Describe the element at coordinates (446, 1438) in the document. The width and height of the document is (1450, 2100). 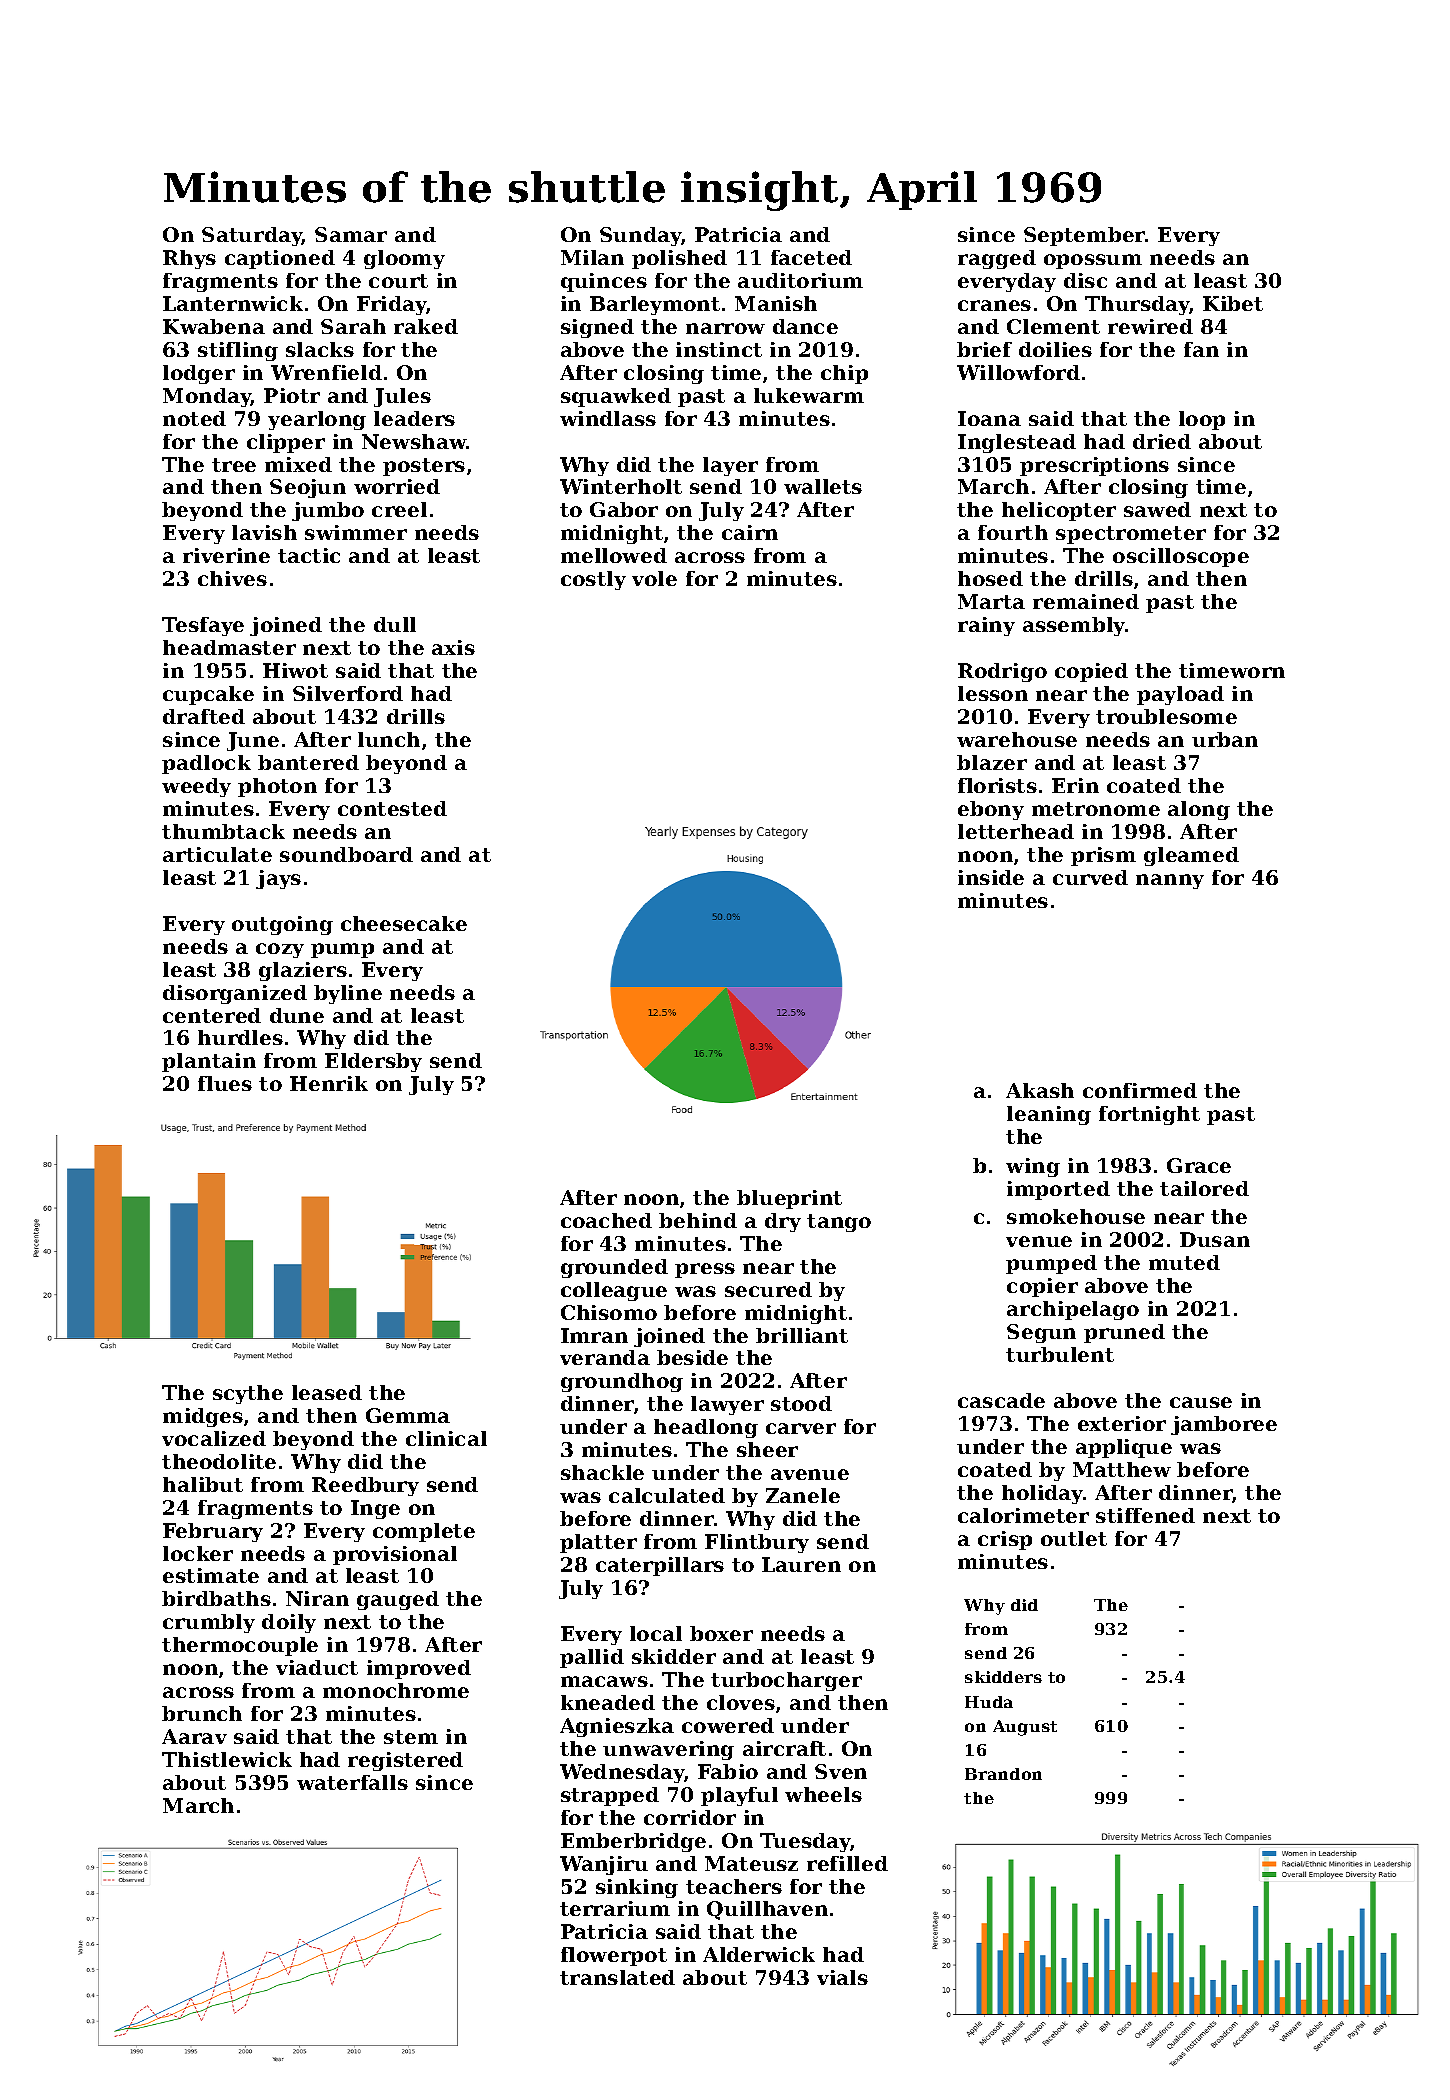
I see `clinical` at that location.
